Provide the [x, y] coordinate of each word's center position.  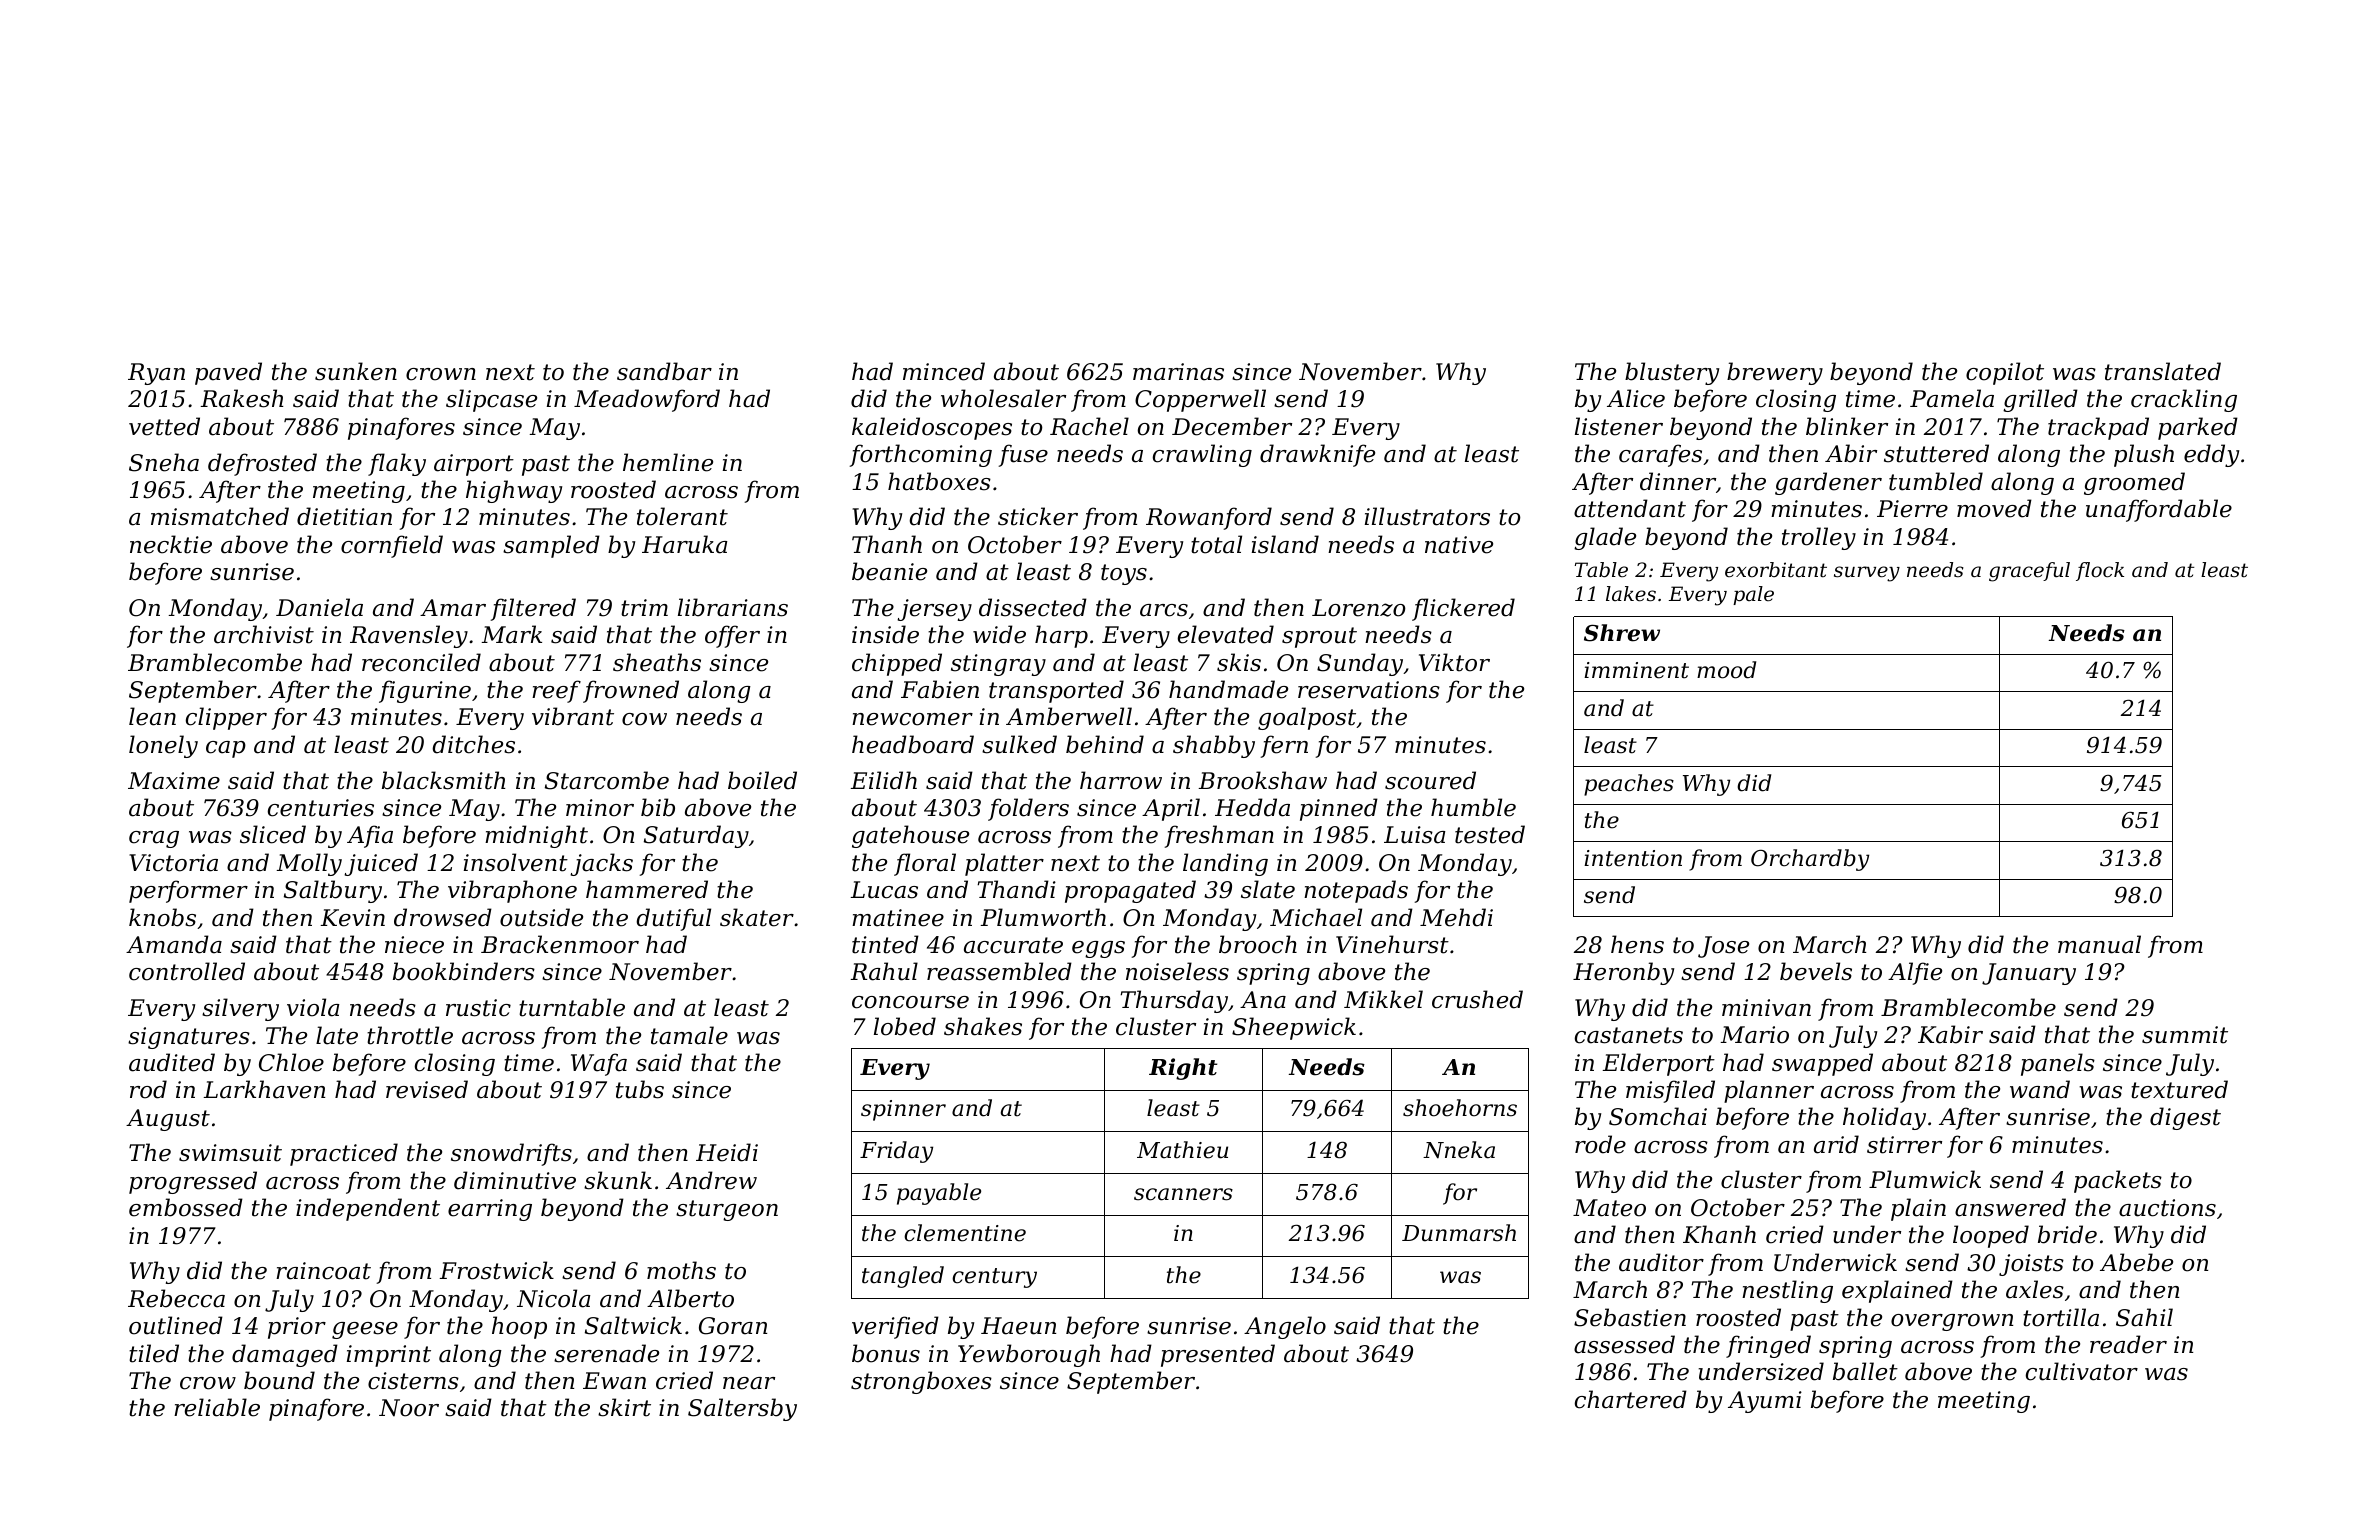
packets [2118, 1181]
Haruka [684, 544]
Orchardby [1810, 860]
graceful [2029, 572]
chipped [897, 664]
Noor [409, 1408]
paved [228, 373]
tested [1490, 834]
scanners [1183, 1194]
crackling [2184, 400]
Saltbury [333, 891]
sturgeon [727, 1210]
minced [944, 371]
